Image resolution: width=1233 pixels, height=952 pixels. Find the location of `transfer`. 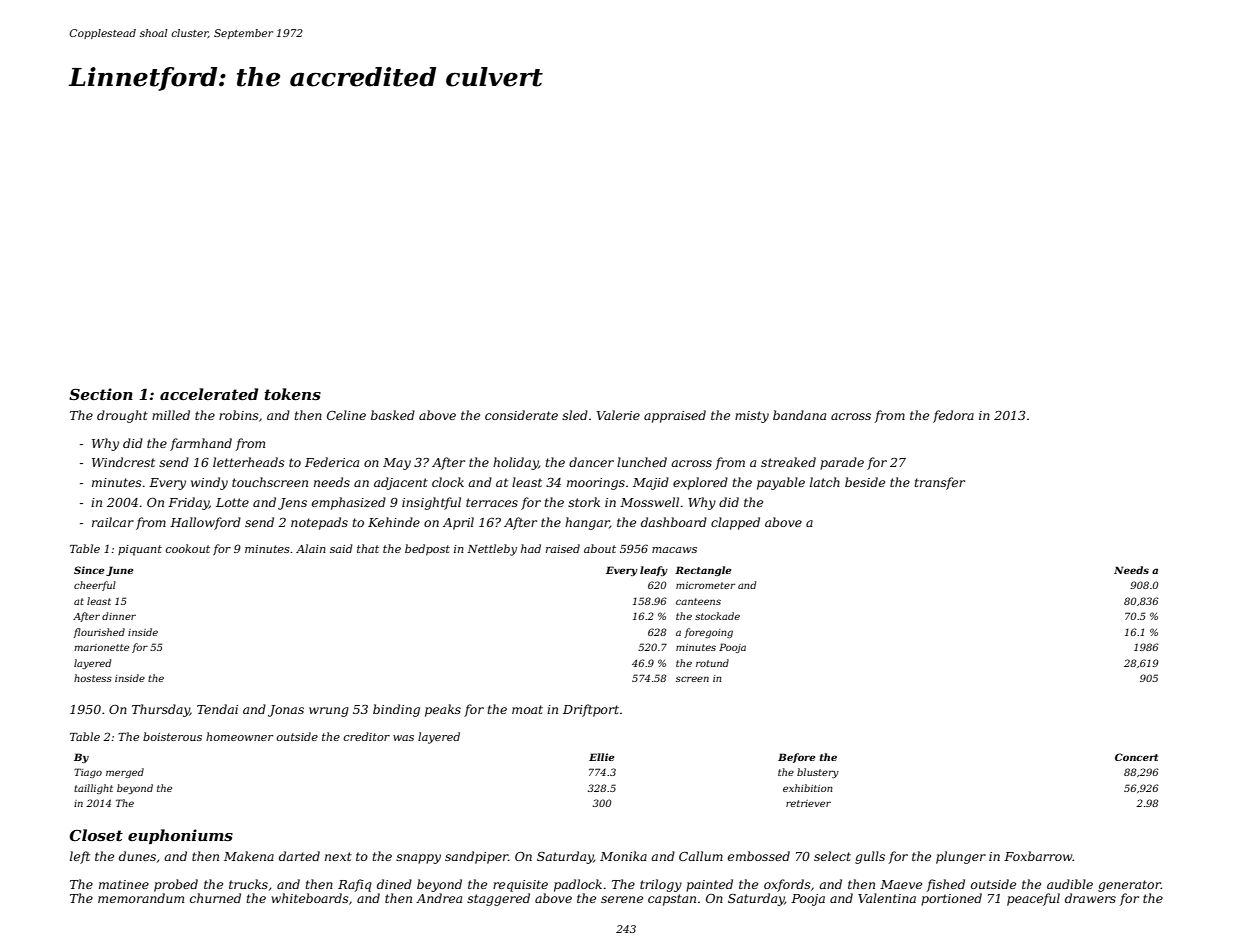

transfer is located at coordinates (940, 483).
